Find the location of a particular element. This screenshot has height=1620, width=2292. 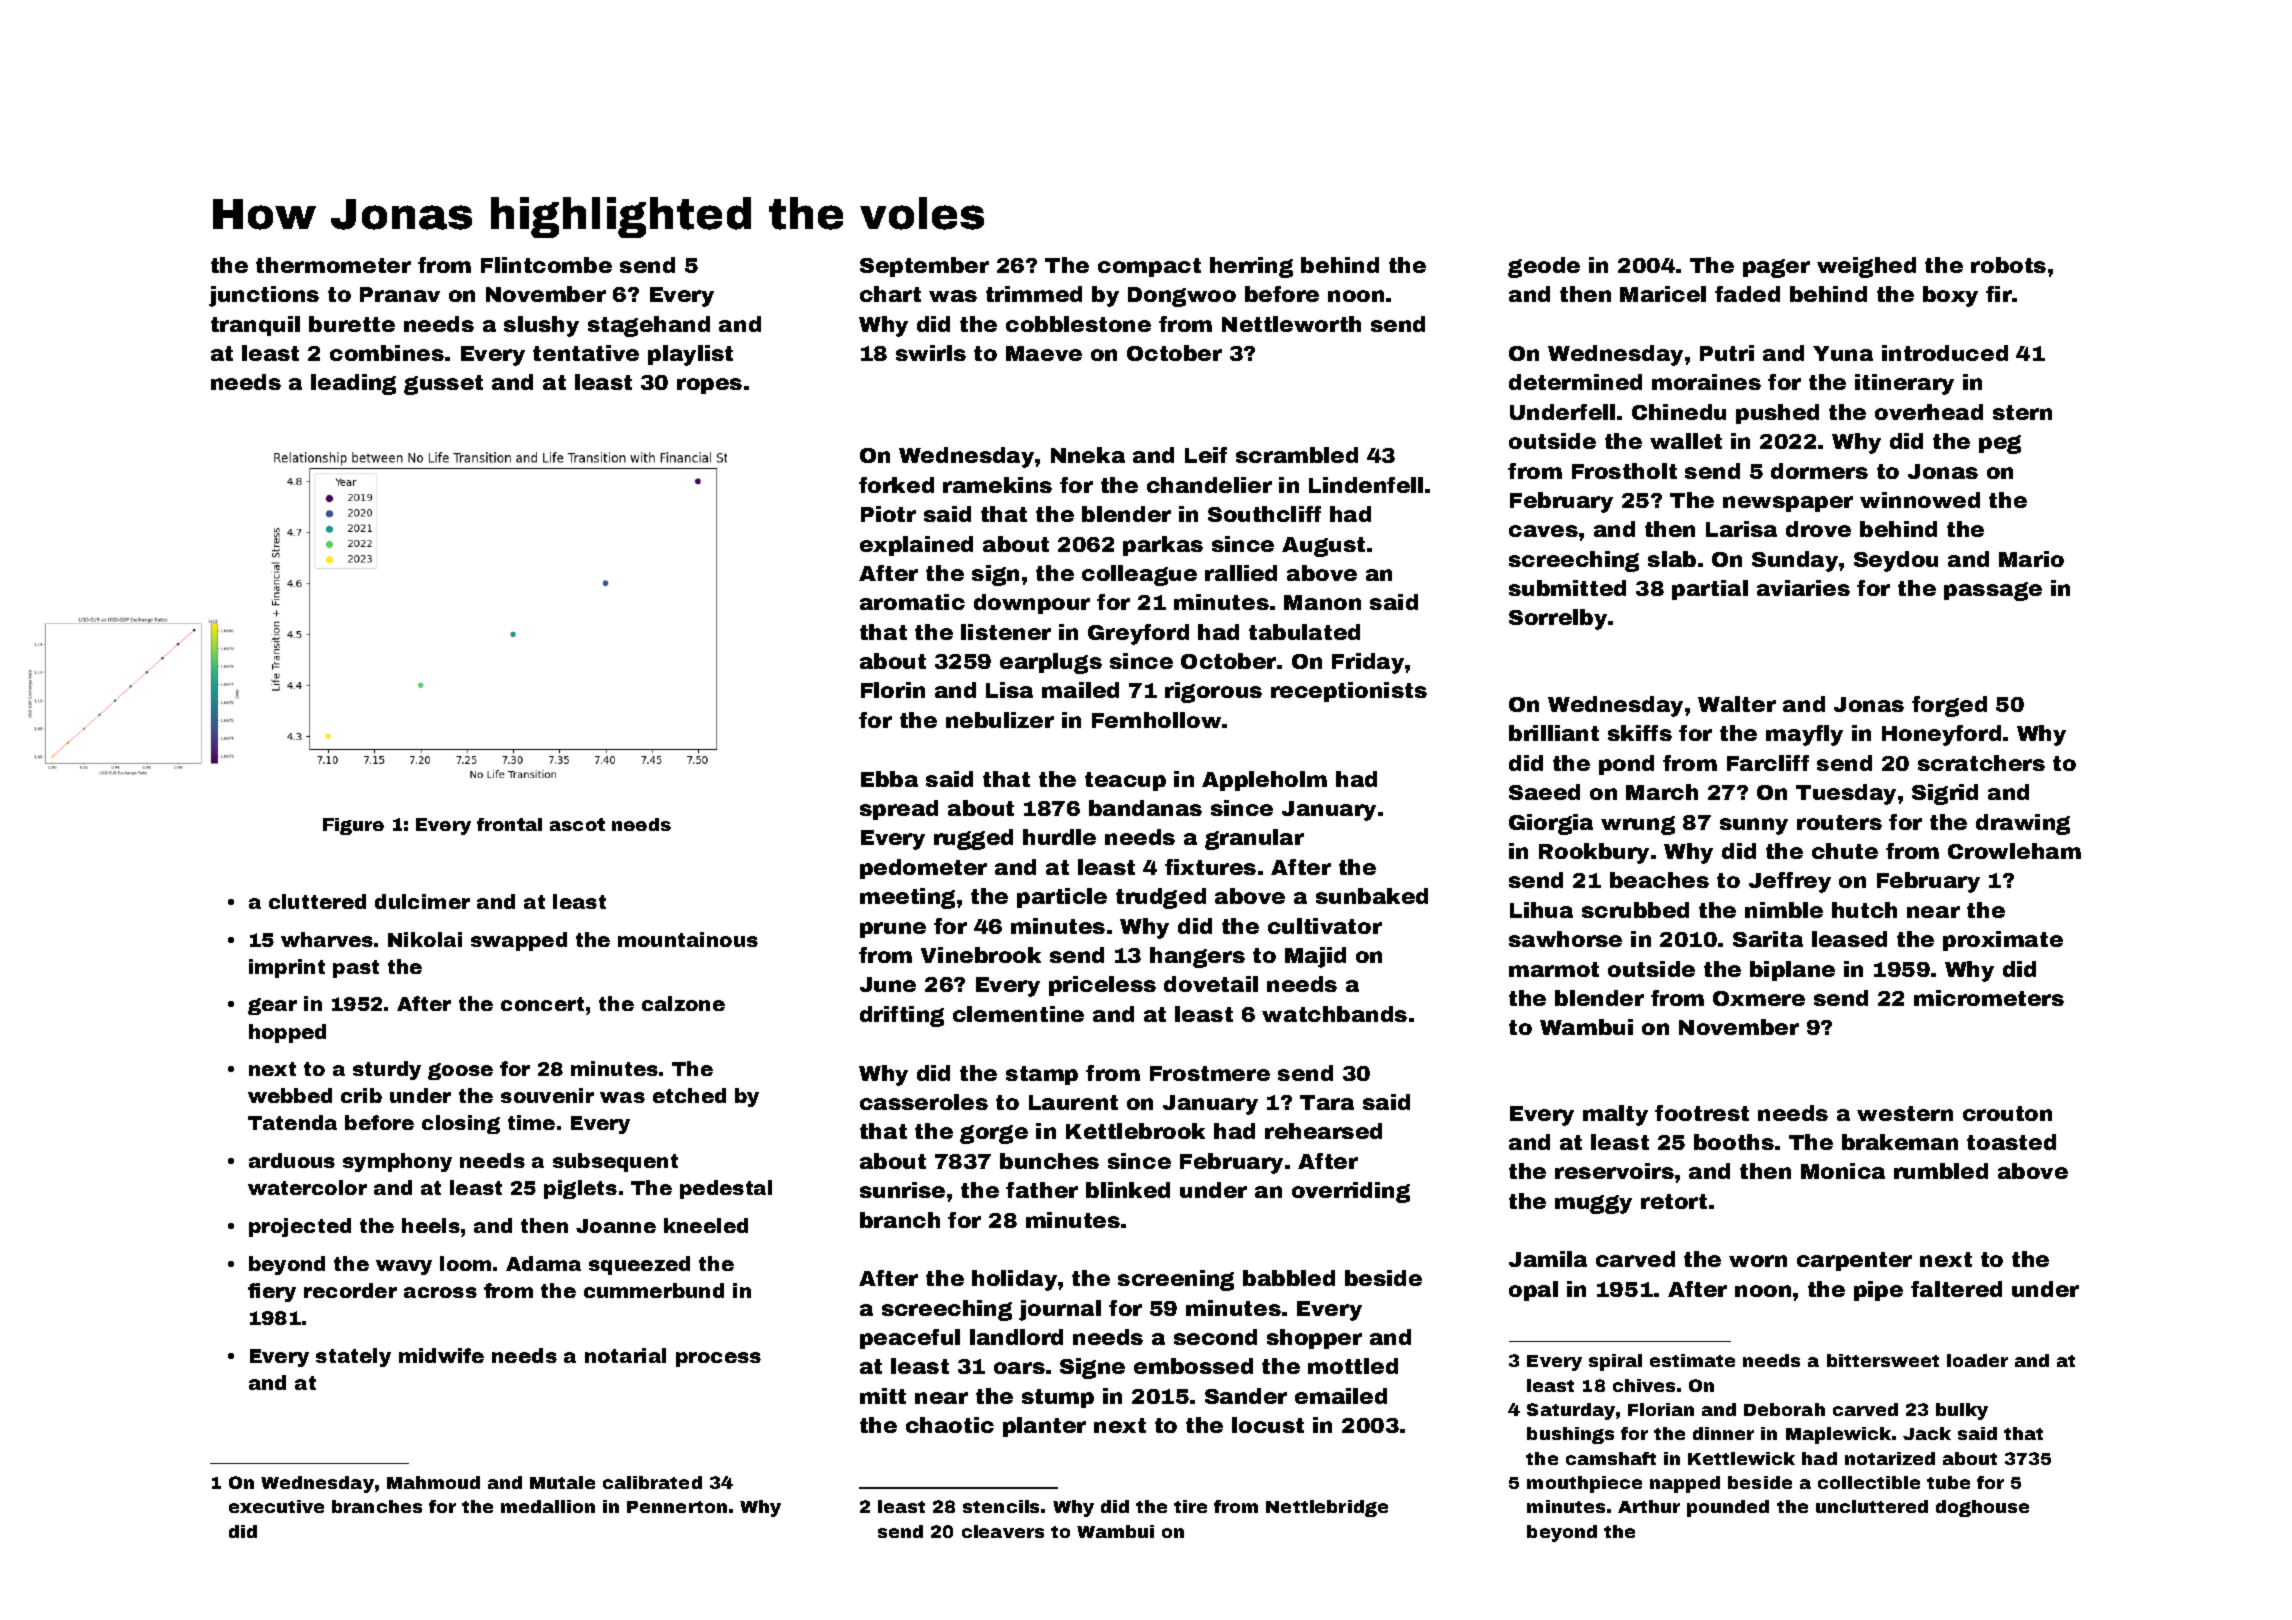

pond is located at coordinates (1626, 765).
